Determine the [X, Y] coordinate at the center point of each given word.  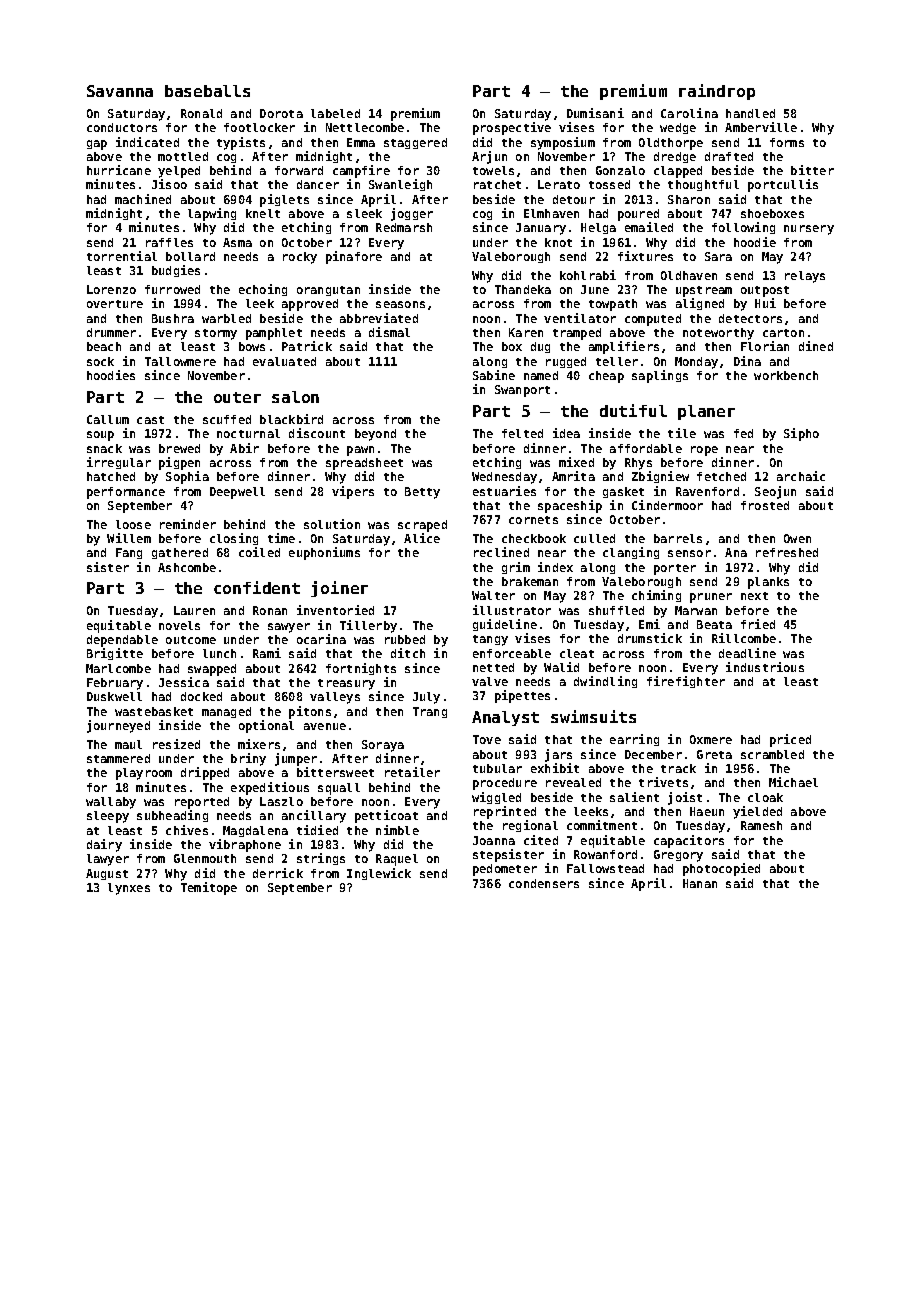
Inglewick [379, 874]
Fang [129, 553]
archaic [801, 476]
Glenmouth [205, 858]
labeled [335, 113]
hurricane [119, 170]
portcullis [783, 185]
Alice [422, 538]
